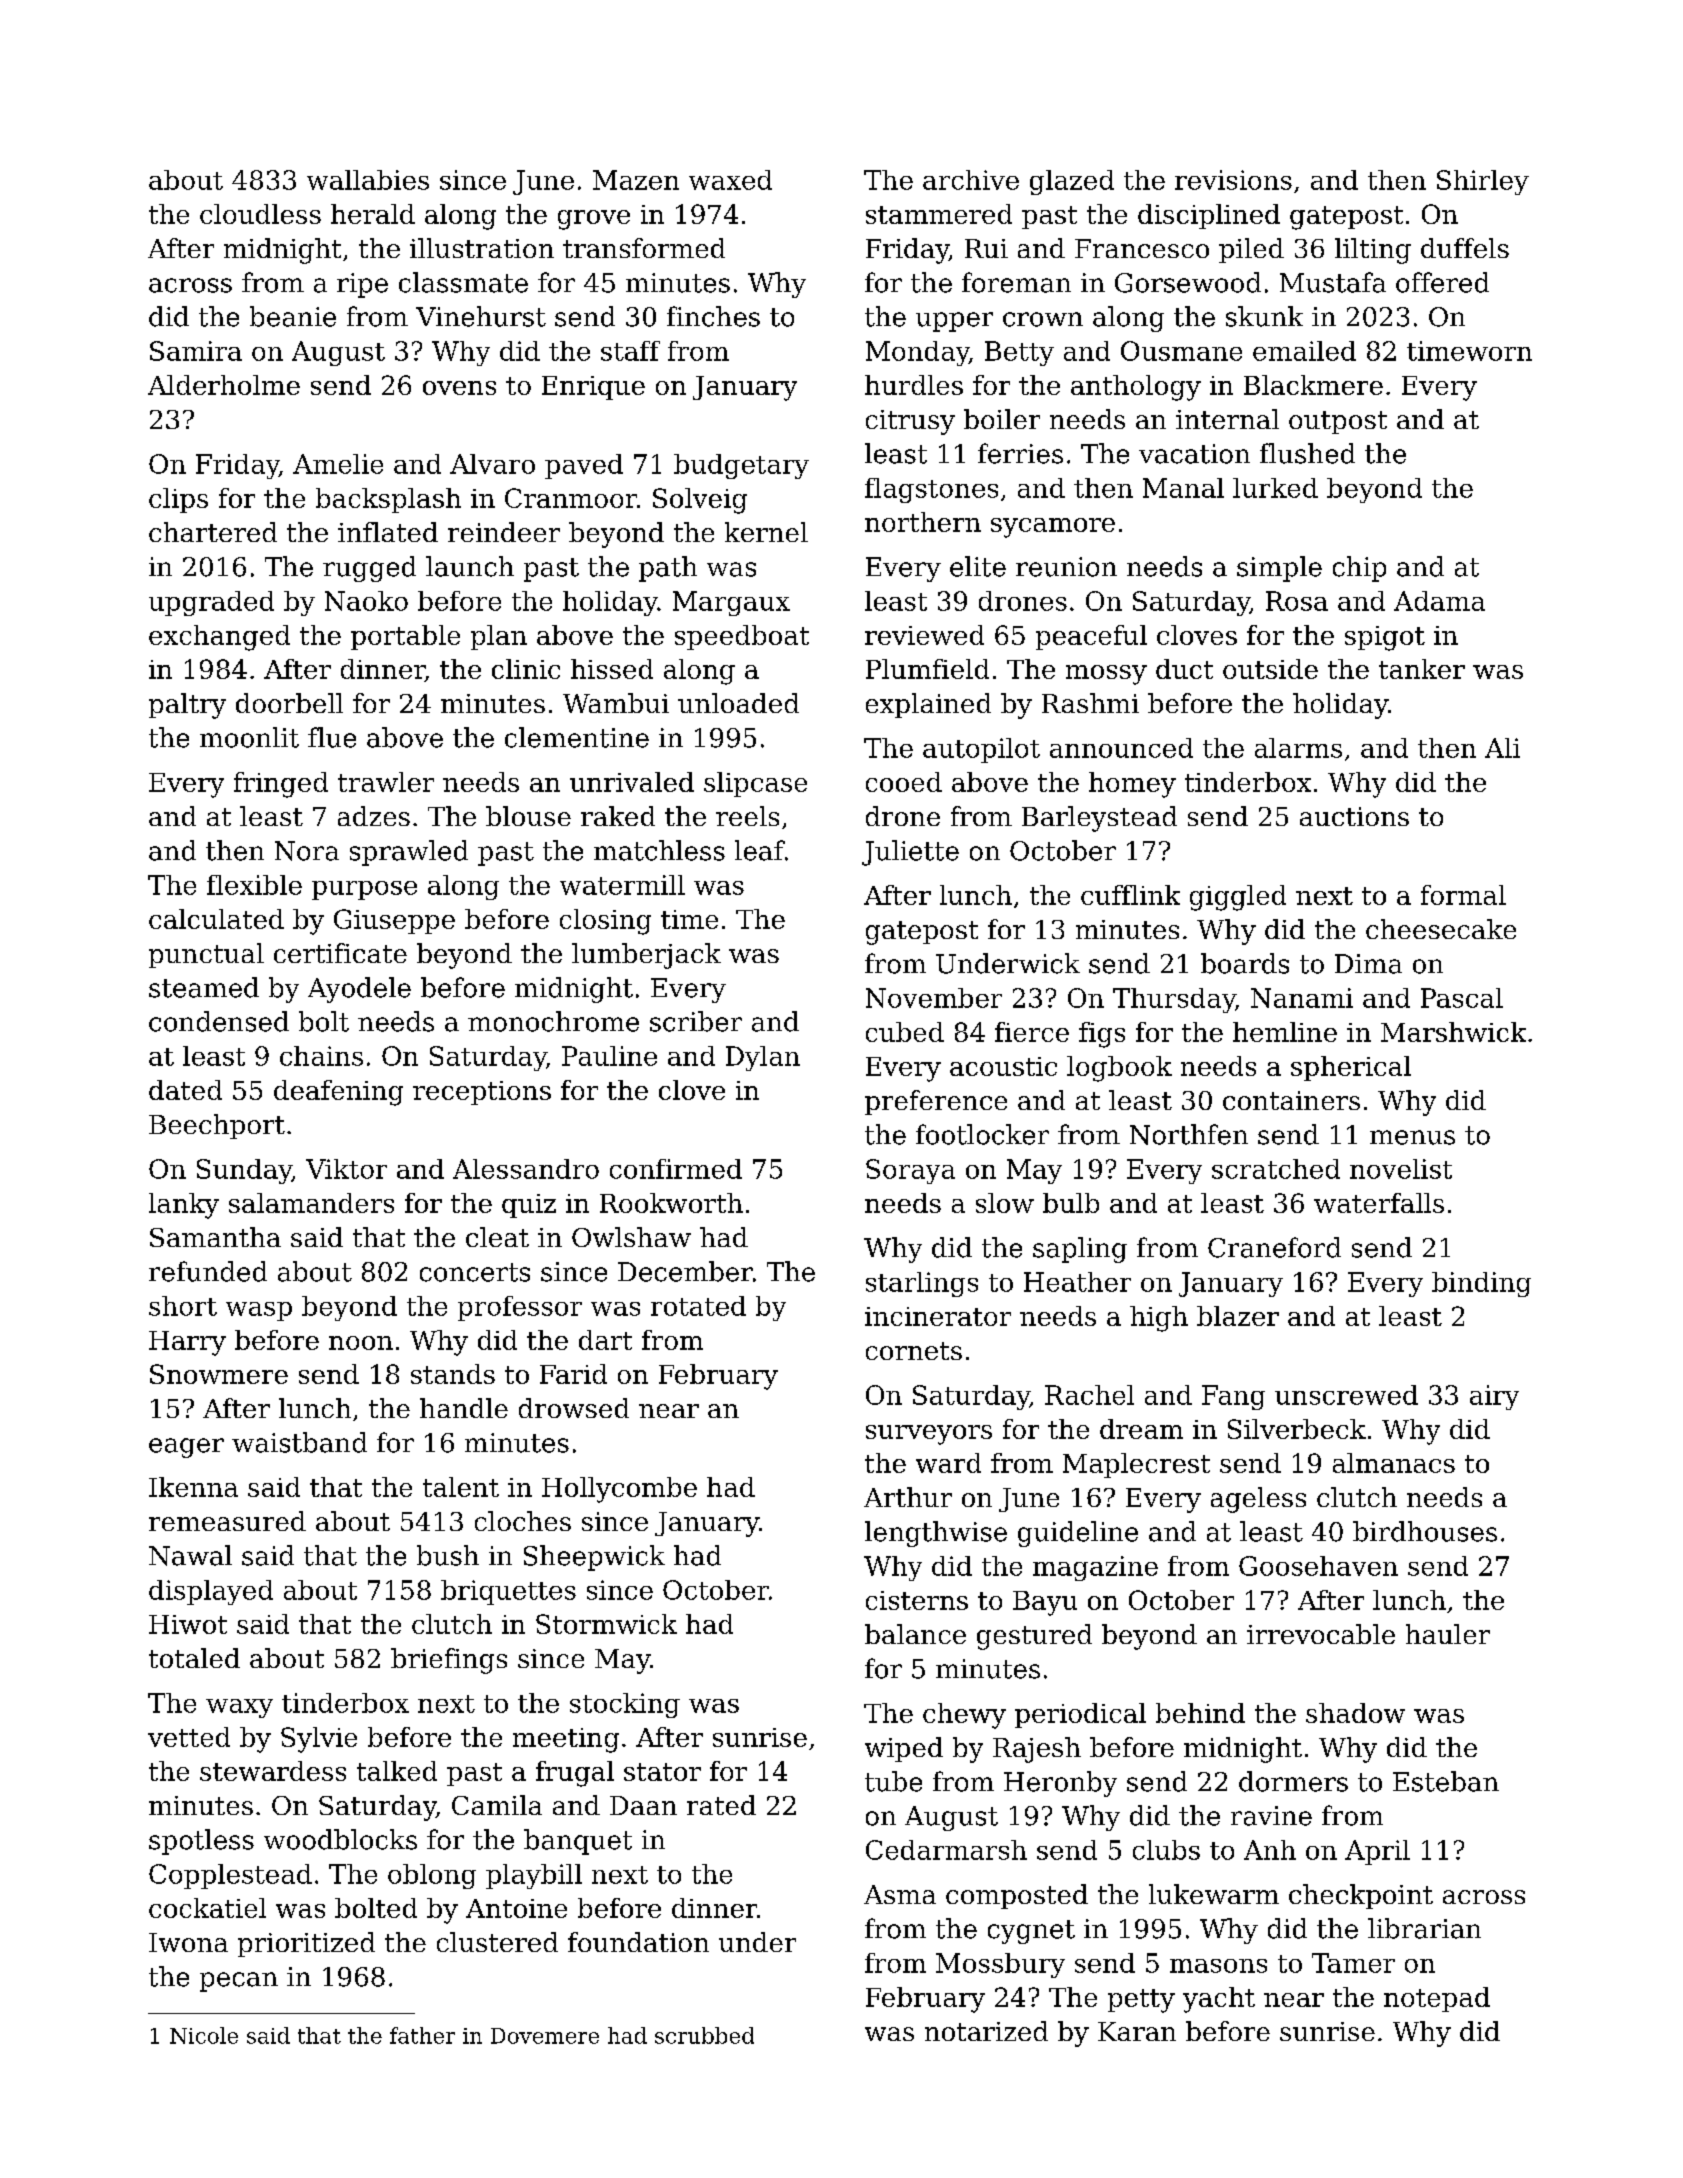 This screenshot has width=1683, height=2178. What do you see at coordinates (260, 214) in the screenshot?
I see `cloudless` at bounding box center [260, 214].
